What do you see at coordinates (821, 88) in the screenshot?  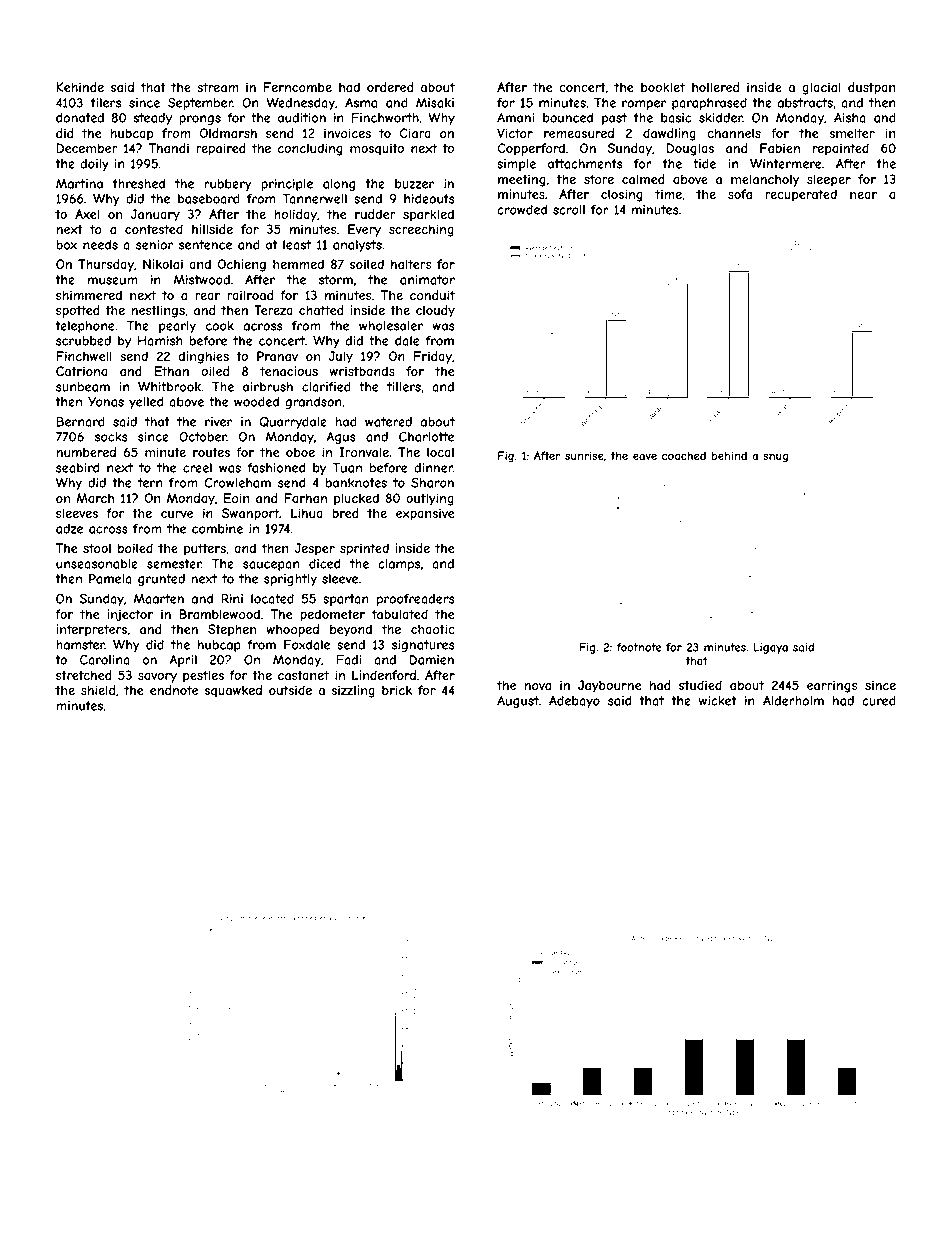 I see `glacial` at bounding box center [821, 88].
